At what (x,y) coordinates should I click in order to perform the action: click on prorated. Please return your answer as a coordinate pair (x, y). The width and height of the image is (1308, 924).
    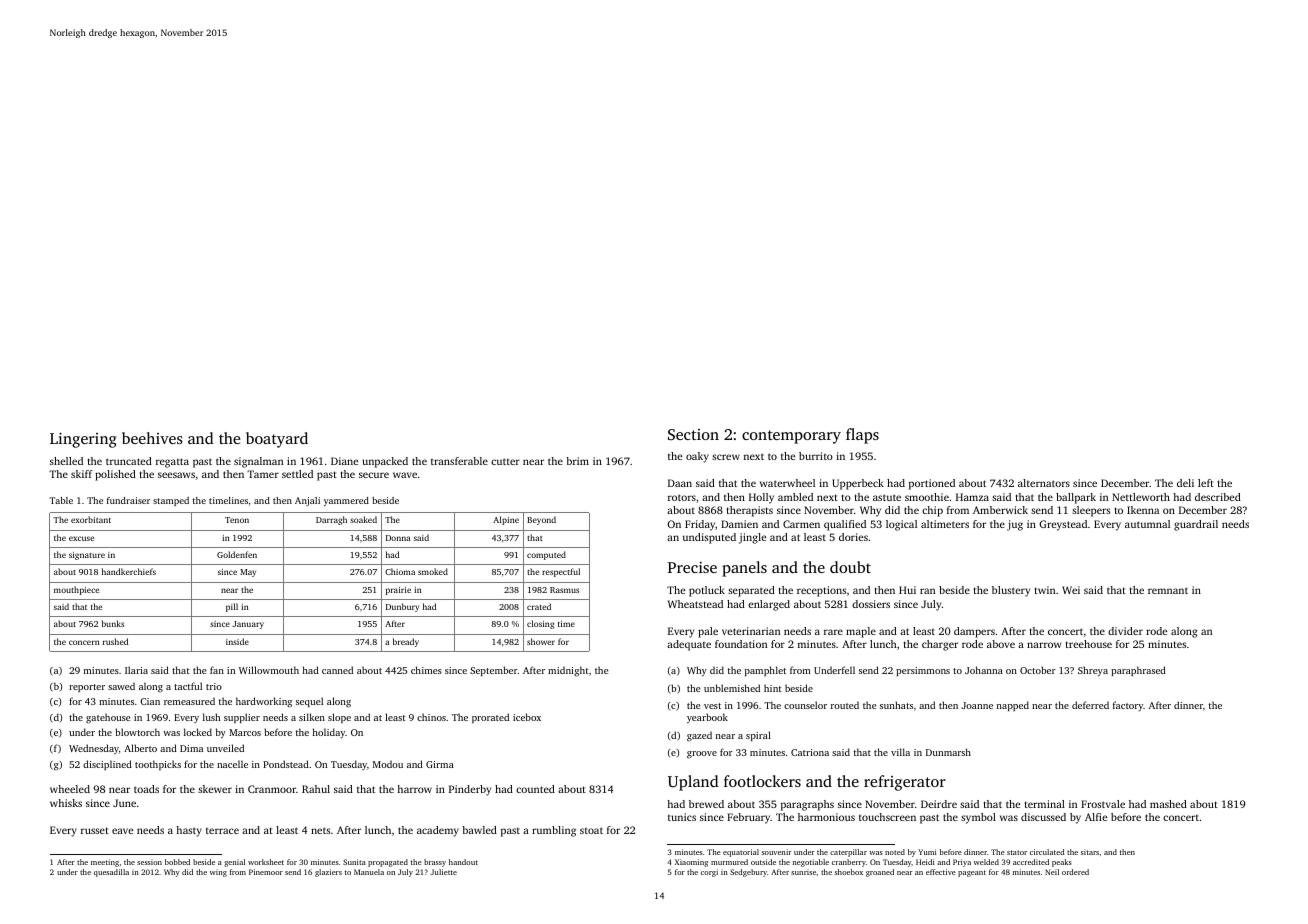
    Looking at the image, I should click on (490, 718).
